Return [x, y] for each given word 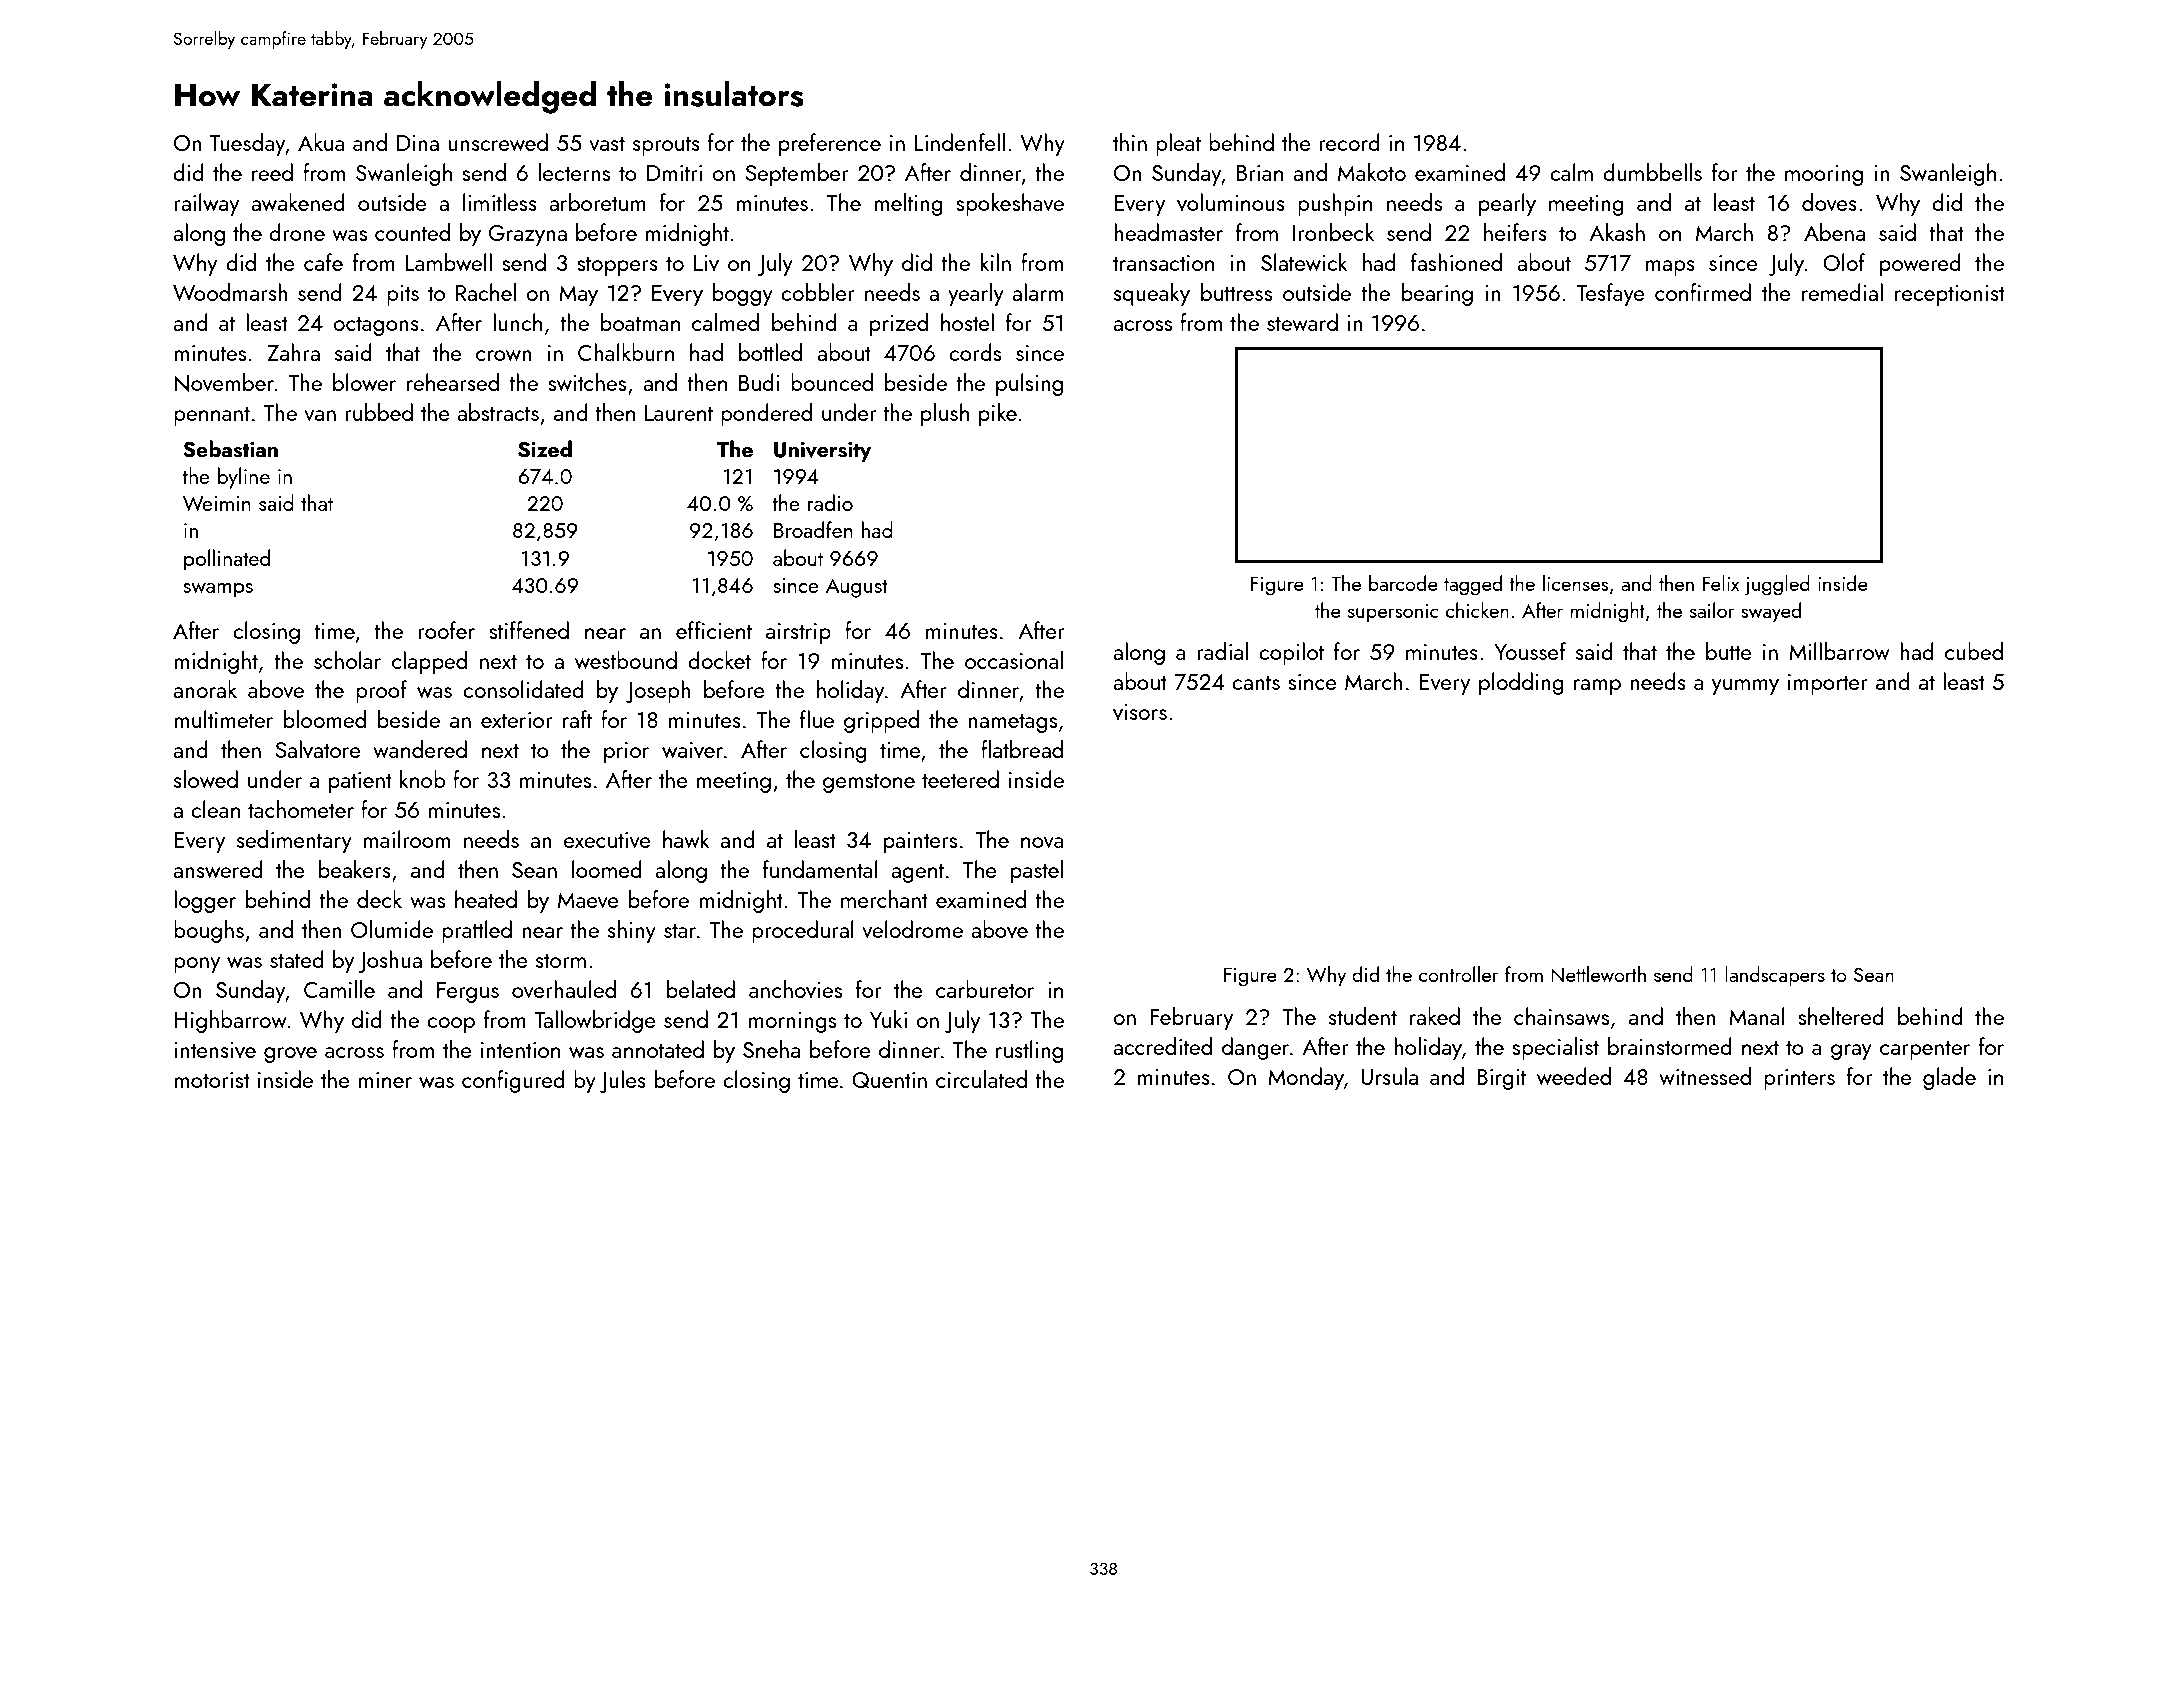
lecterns [574, 172]
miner [385, 1080]
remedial [1842, 292]
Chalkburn [626, 352]
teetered [960, 779]
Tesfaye [1611, 294]
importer [1828, 684]
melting [908, 204]
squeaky [1152, 294]
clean [215, 809]
